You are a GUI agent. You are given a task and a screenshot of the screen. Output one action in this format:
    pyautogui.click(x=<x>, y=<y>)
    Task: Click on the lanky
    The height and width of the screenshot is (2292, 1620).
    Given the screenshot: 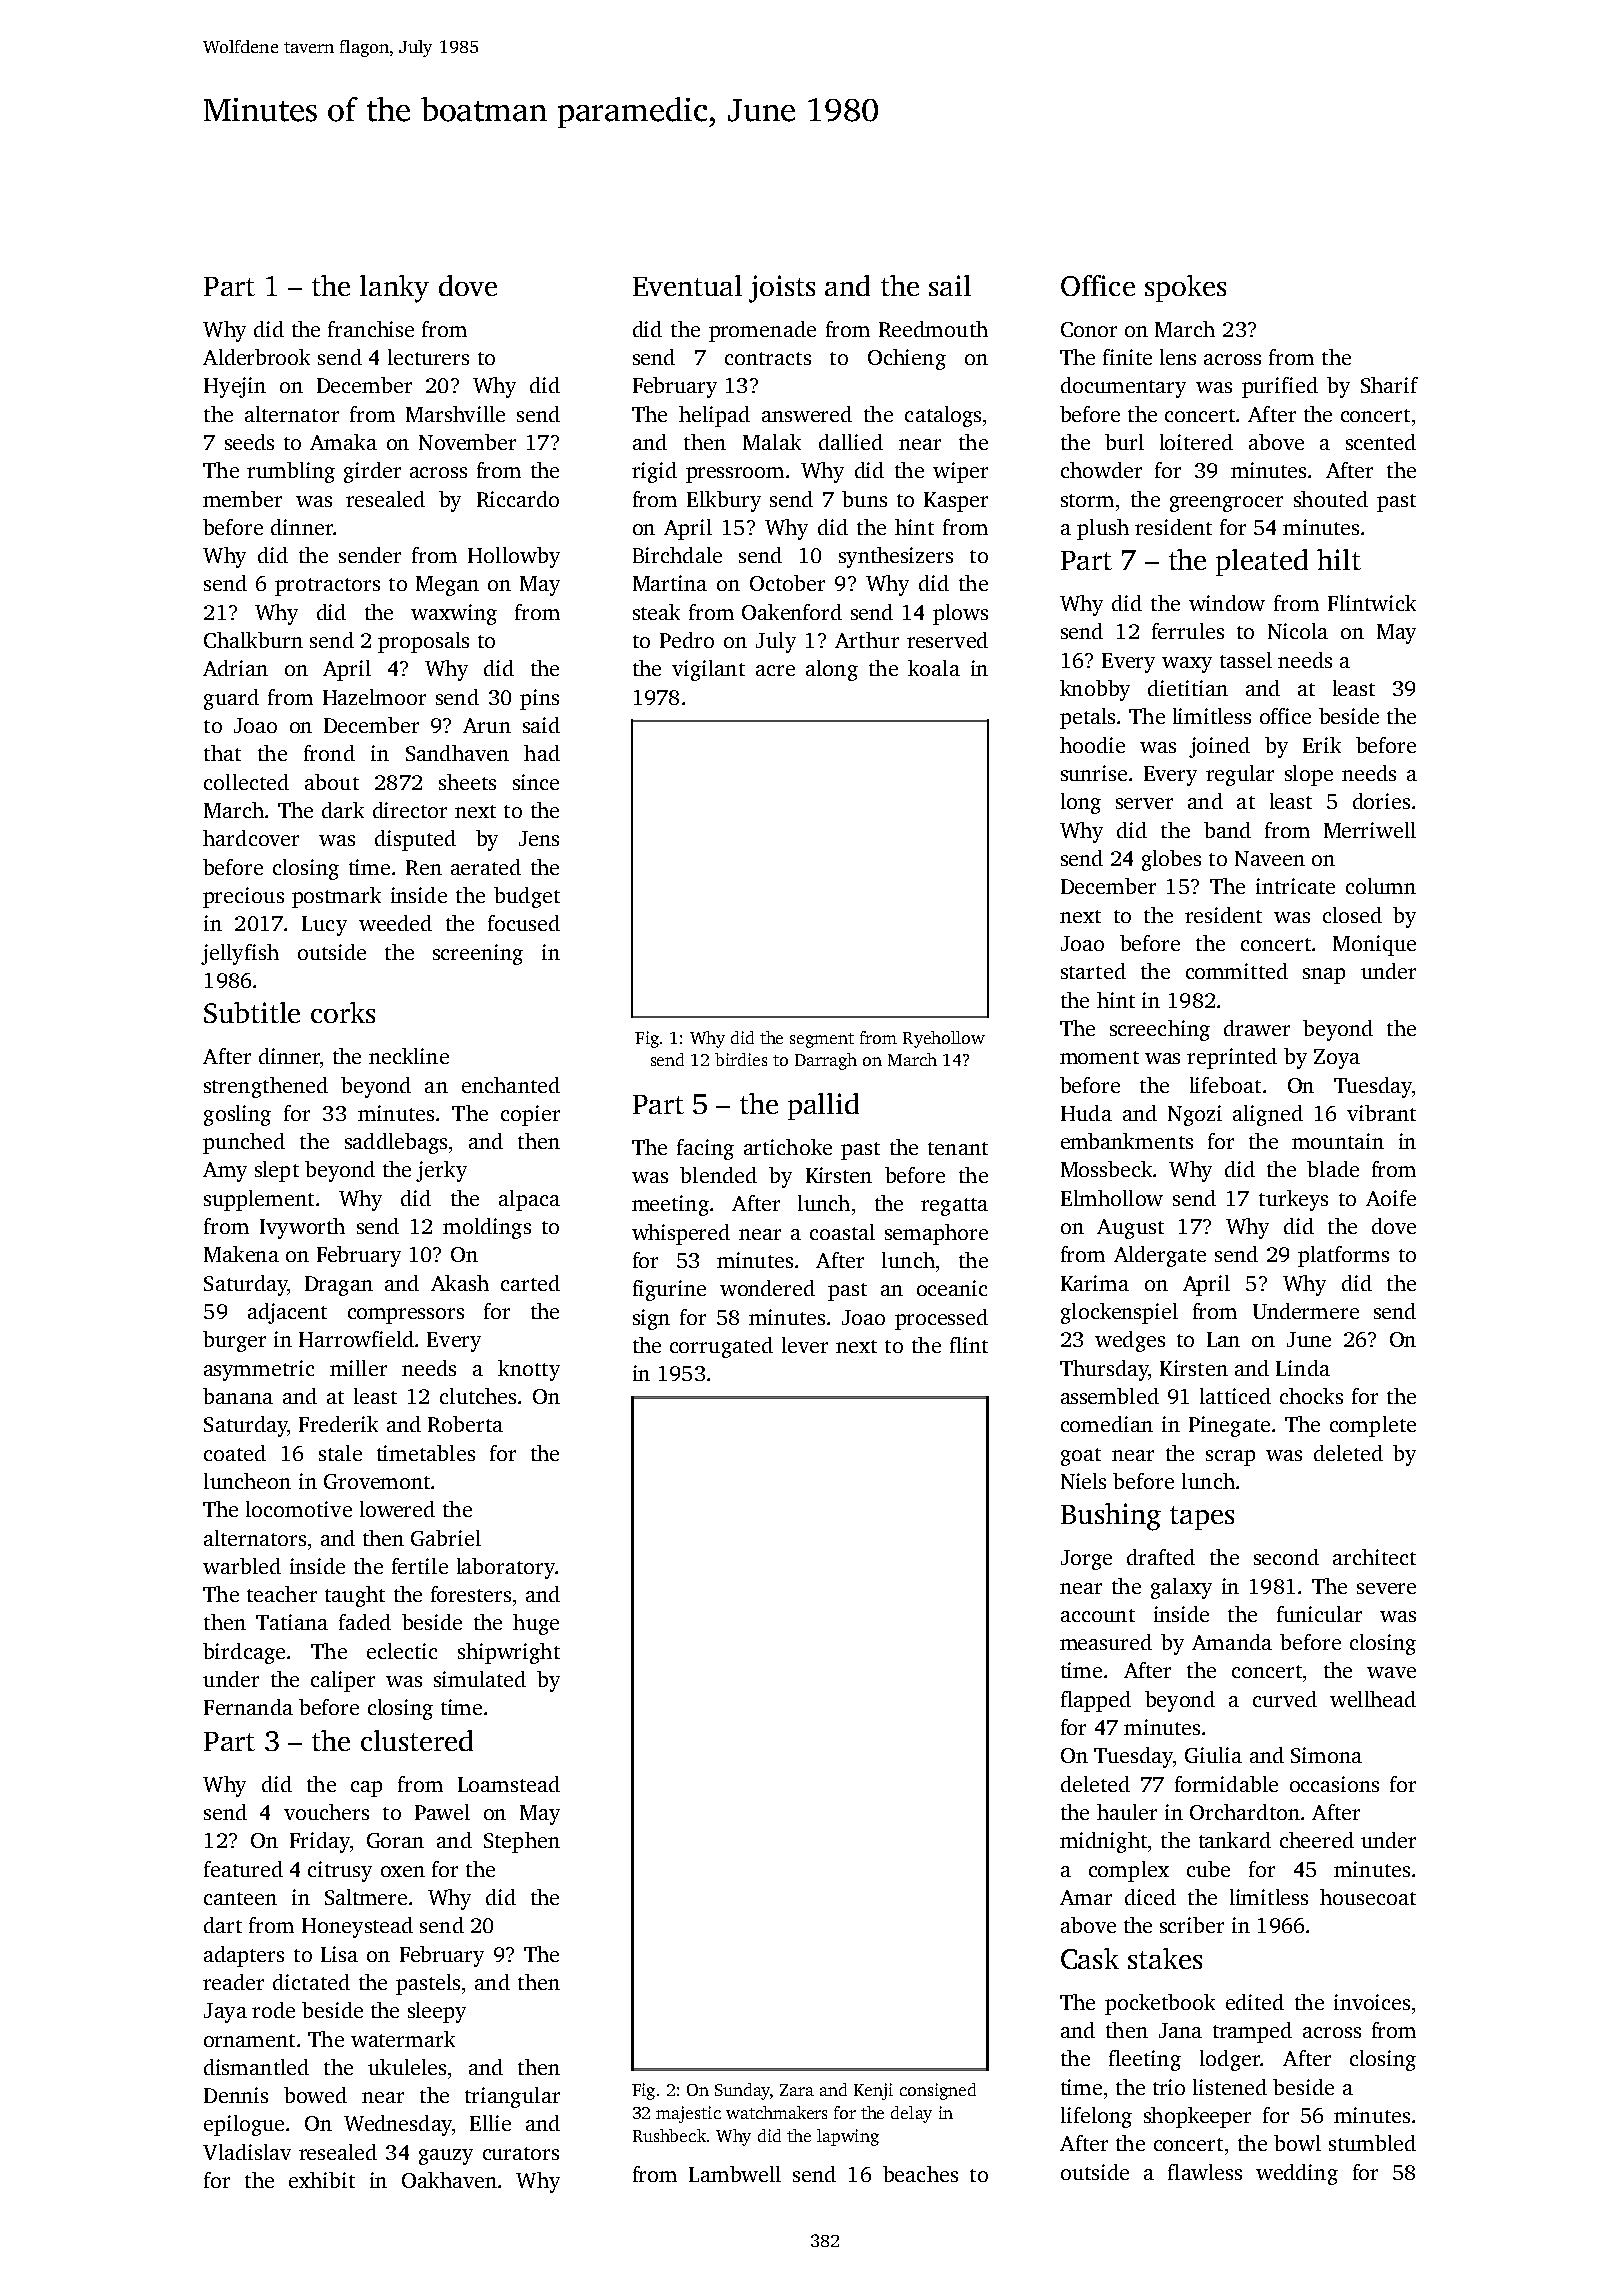 What is the action you would take?
    pyautogui.click(x=394, y=289)
